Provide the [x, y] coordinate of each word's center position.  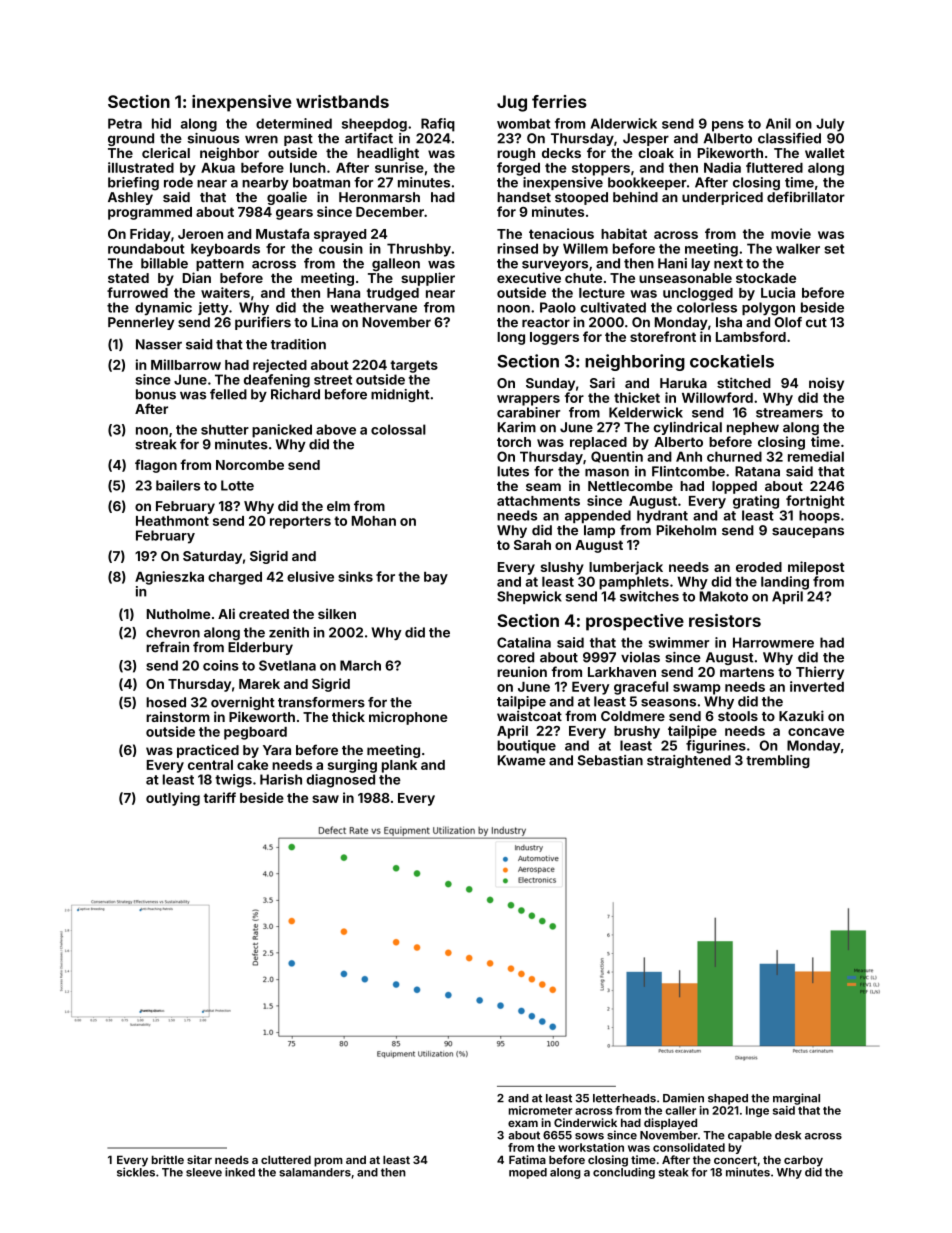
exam [523, 1123]
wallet [825, 153]
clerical [166, 152]
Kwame [522, 760]
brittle [168, 1159]
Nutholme [178, 614]
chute [583, 278]
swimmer [679, 642]
